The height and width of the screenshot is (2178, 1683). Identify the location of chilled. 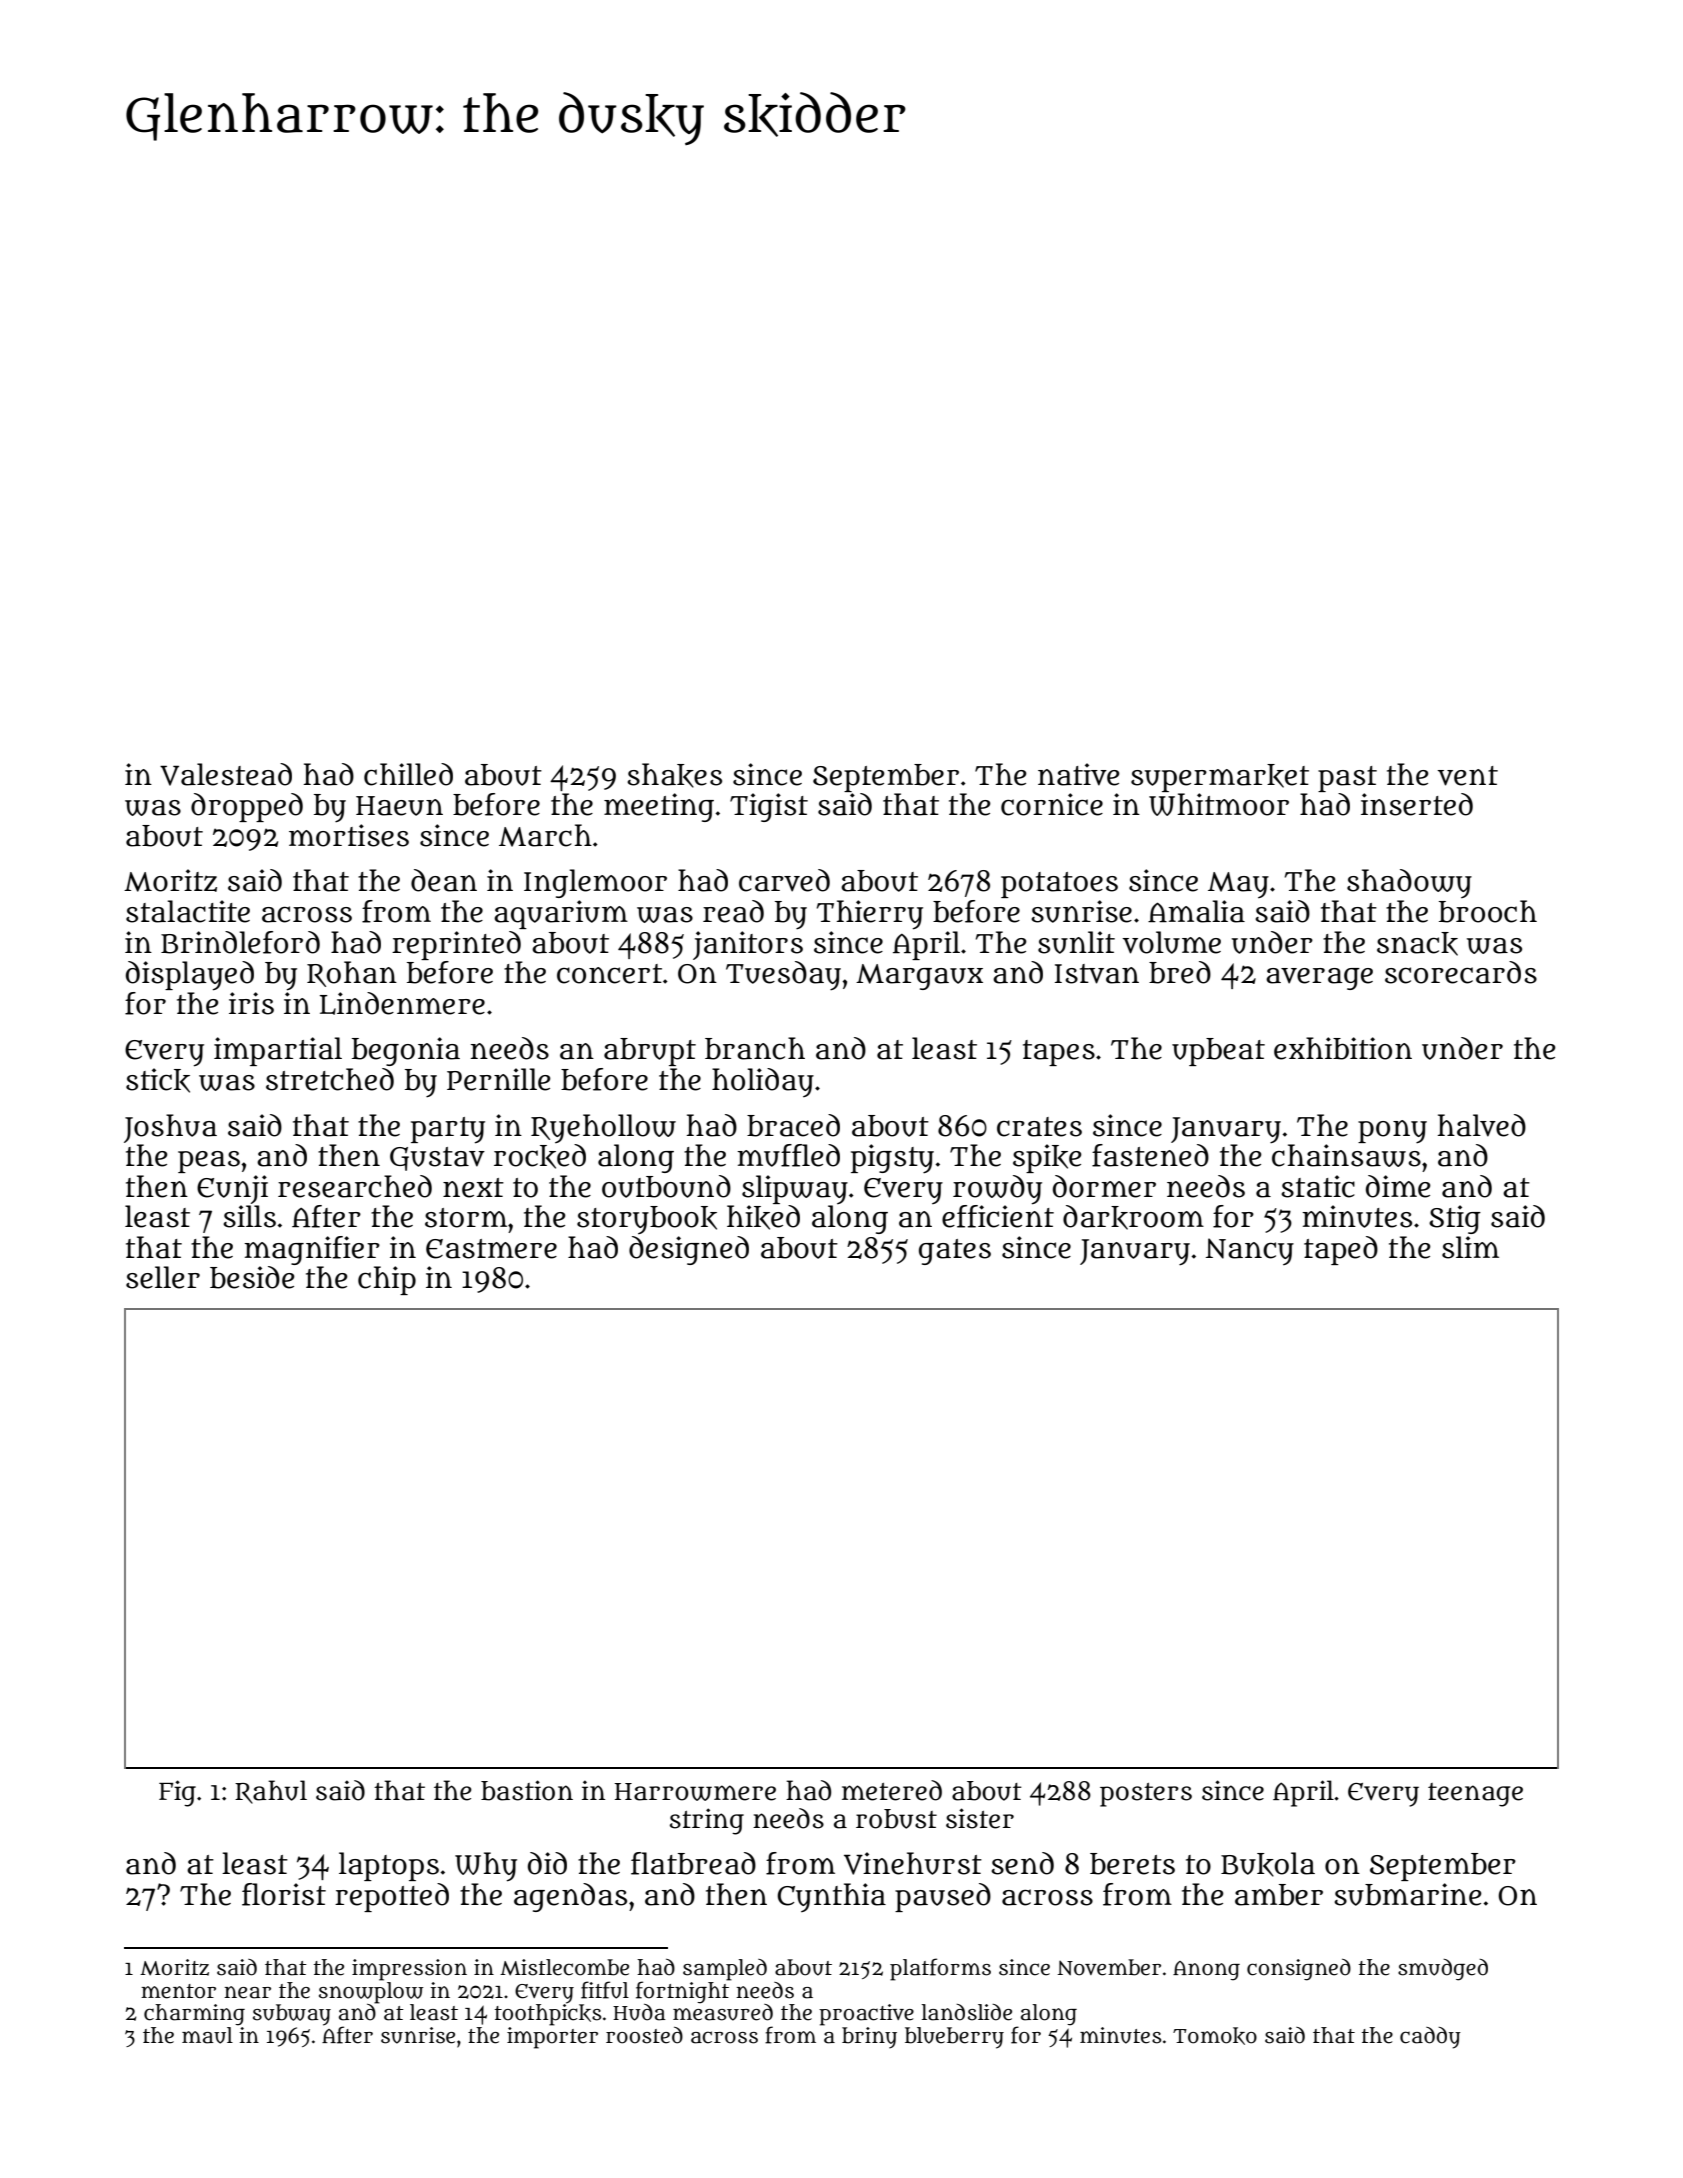
(408, 774).
